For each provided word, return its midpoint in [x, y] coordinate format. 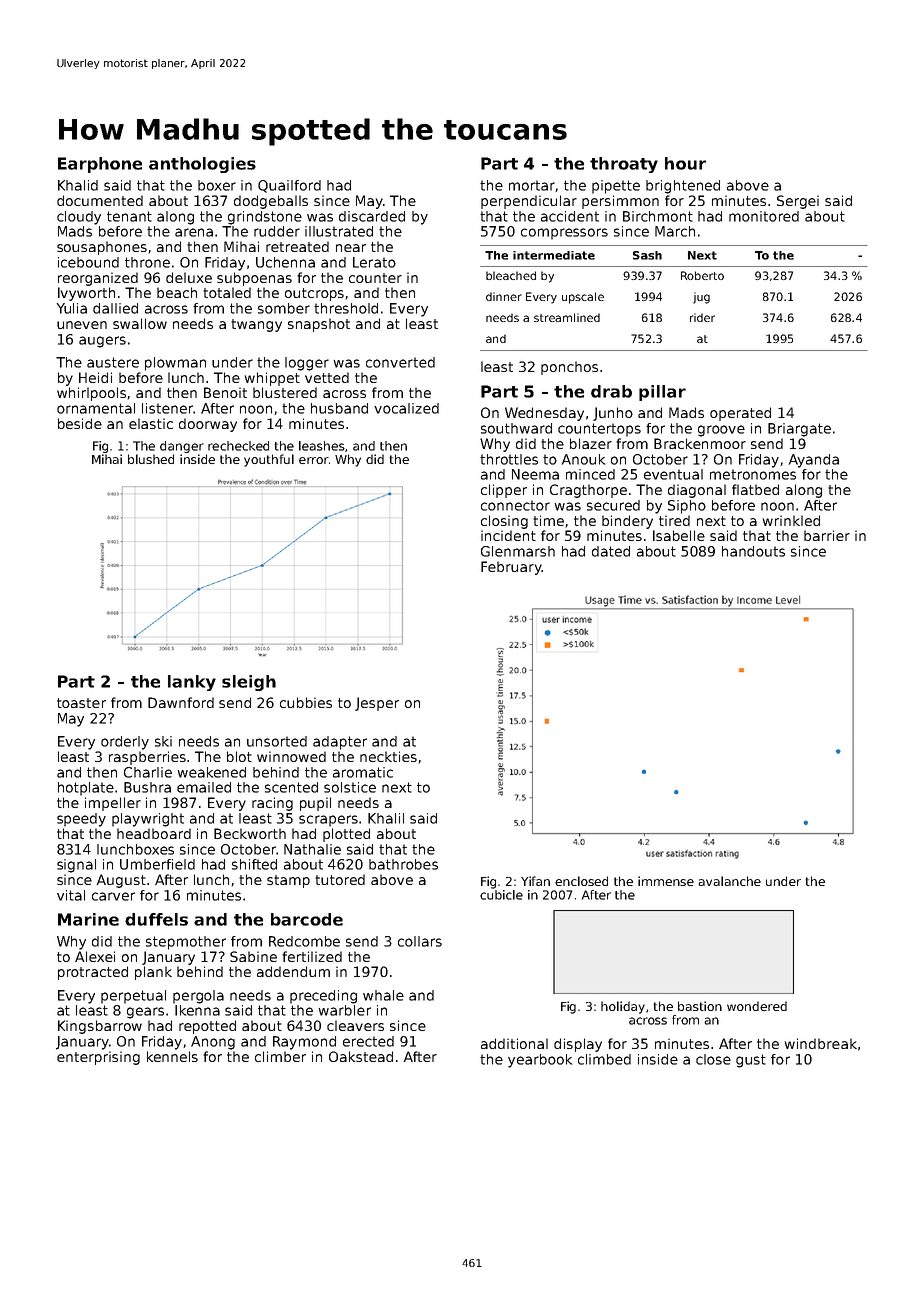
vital [71, 895]
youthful [269, 460]
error [314, 460]
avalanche [729, 881]
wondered [757, 1006]
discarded [372, 216]
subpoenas [254, 279]
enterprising [98, 1058]
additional [514, 1043]
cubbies [306, 702]
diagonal [697, 491]
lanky [192, 683]
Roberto [702, 275]
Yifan [535, 881]
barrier [827, 535]
